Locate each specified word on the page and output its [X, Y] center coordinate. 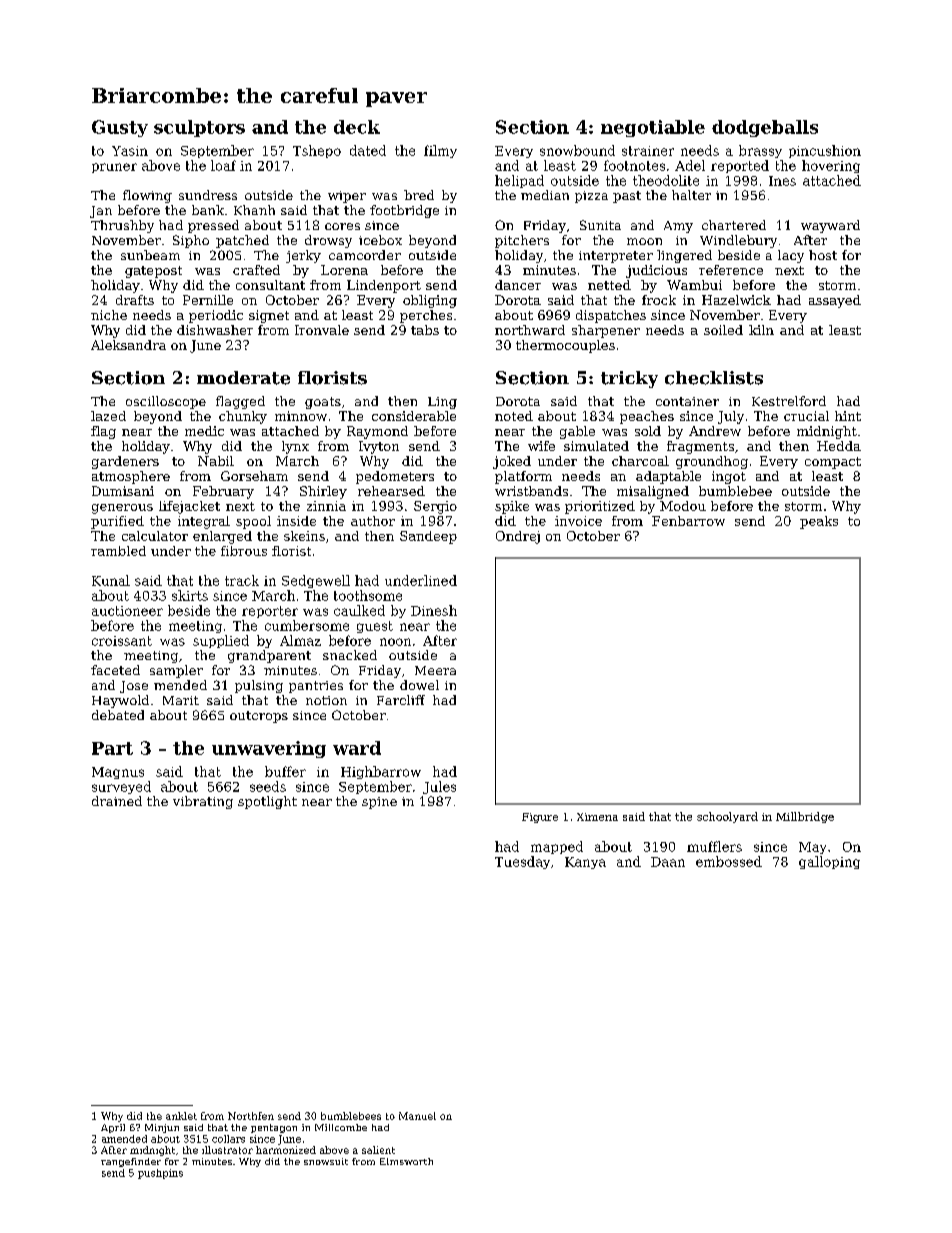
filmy [440, 151]
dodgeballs [765, 128]
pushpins [160, 1174]
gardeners [125, 462]
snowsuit [326, 1161]
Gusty [120, 128]
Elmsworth [406, 1161]
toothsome [368, 595]
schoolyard [727, 817]
